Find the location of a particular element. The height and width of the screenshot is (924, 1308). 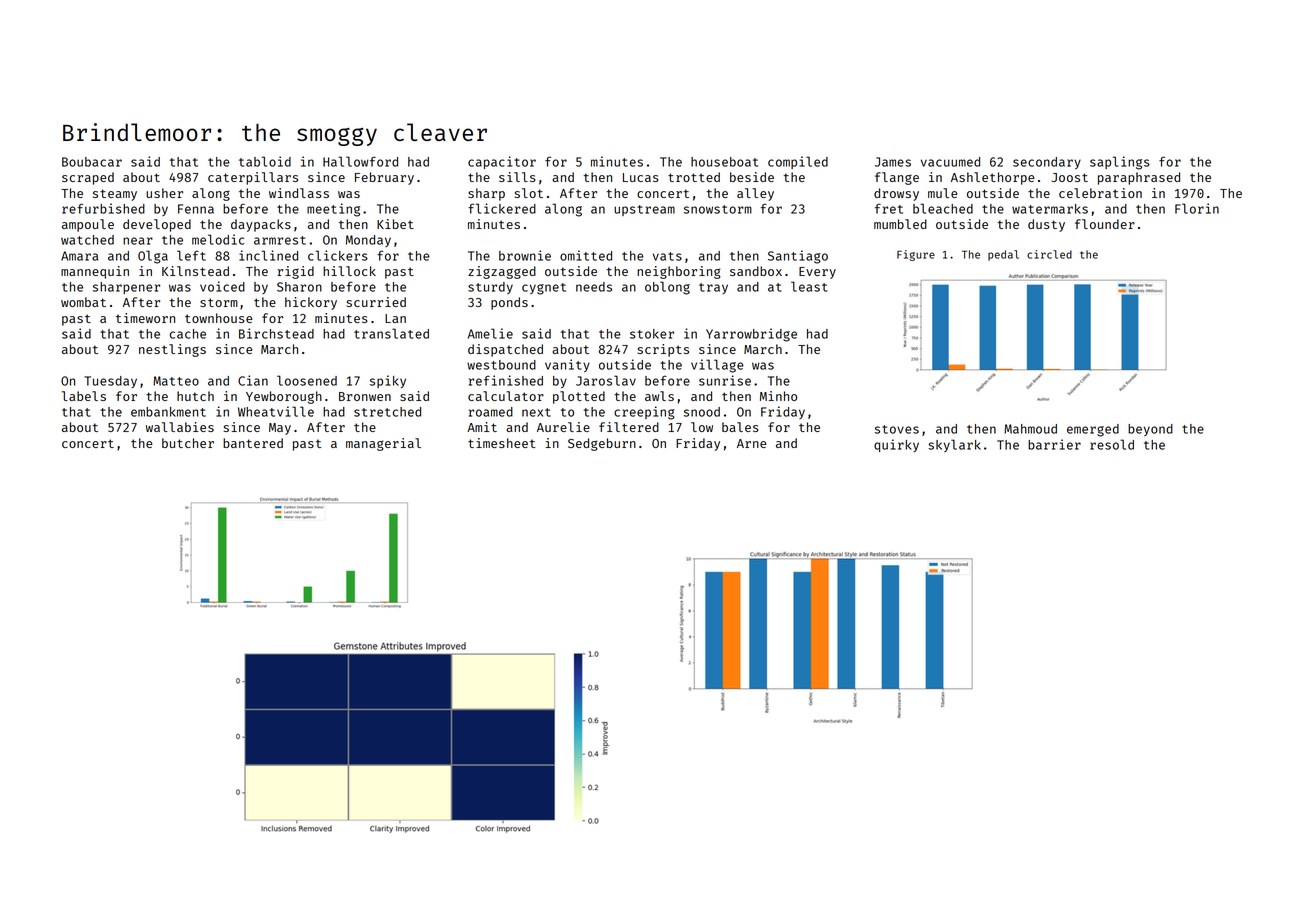

vacuumed is located at coordinates (950, 162).
